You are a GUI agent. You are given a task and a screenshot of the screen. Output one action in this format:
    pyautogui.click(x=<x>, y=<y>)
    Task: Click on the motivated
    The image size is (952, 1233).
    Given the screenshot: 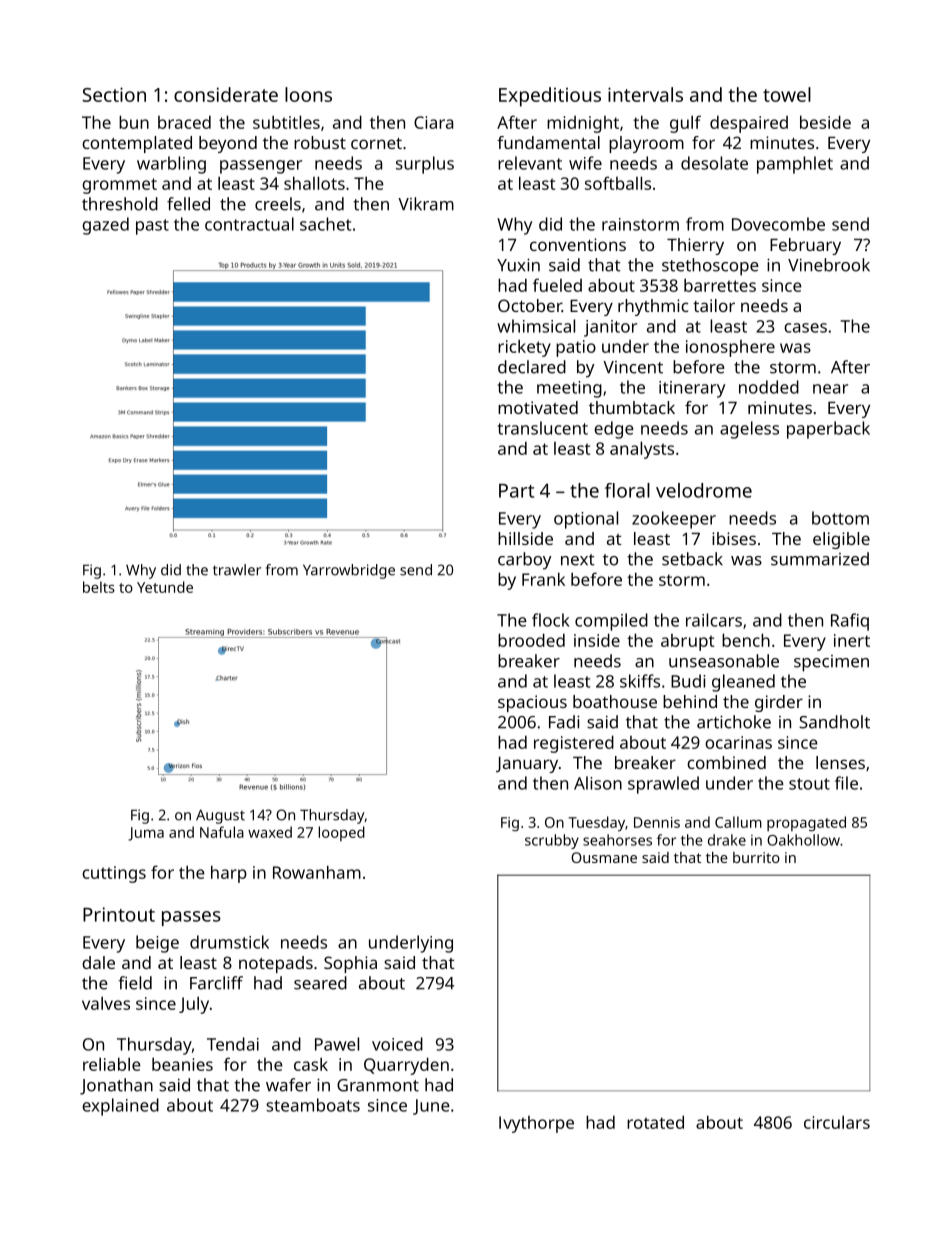 What is the action you would take?
    pyautogui.click(x=538, y=407)
